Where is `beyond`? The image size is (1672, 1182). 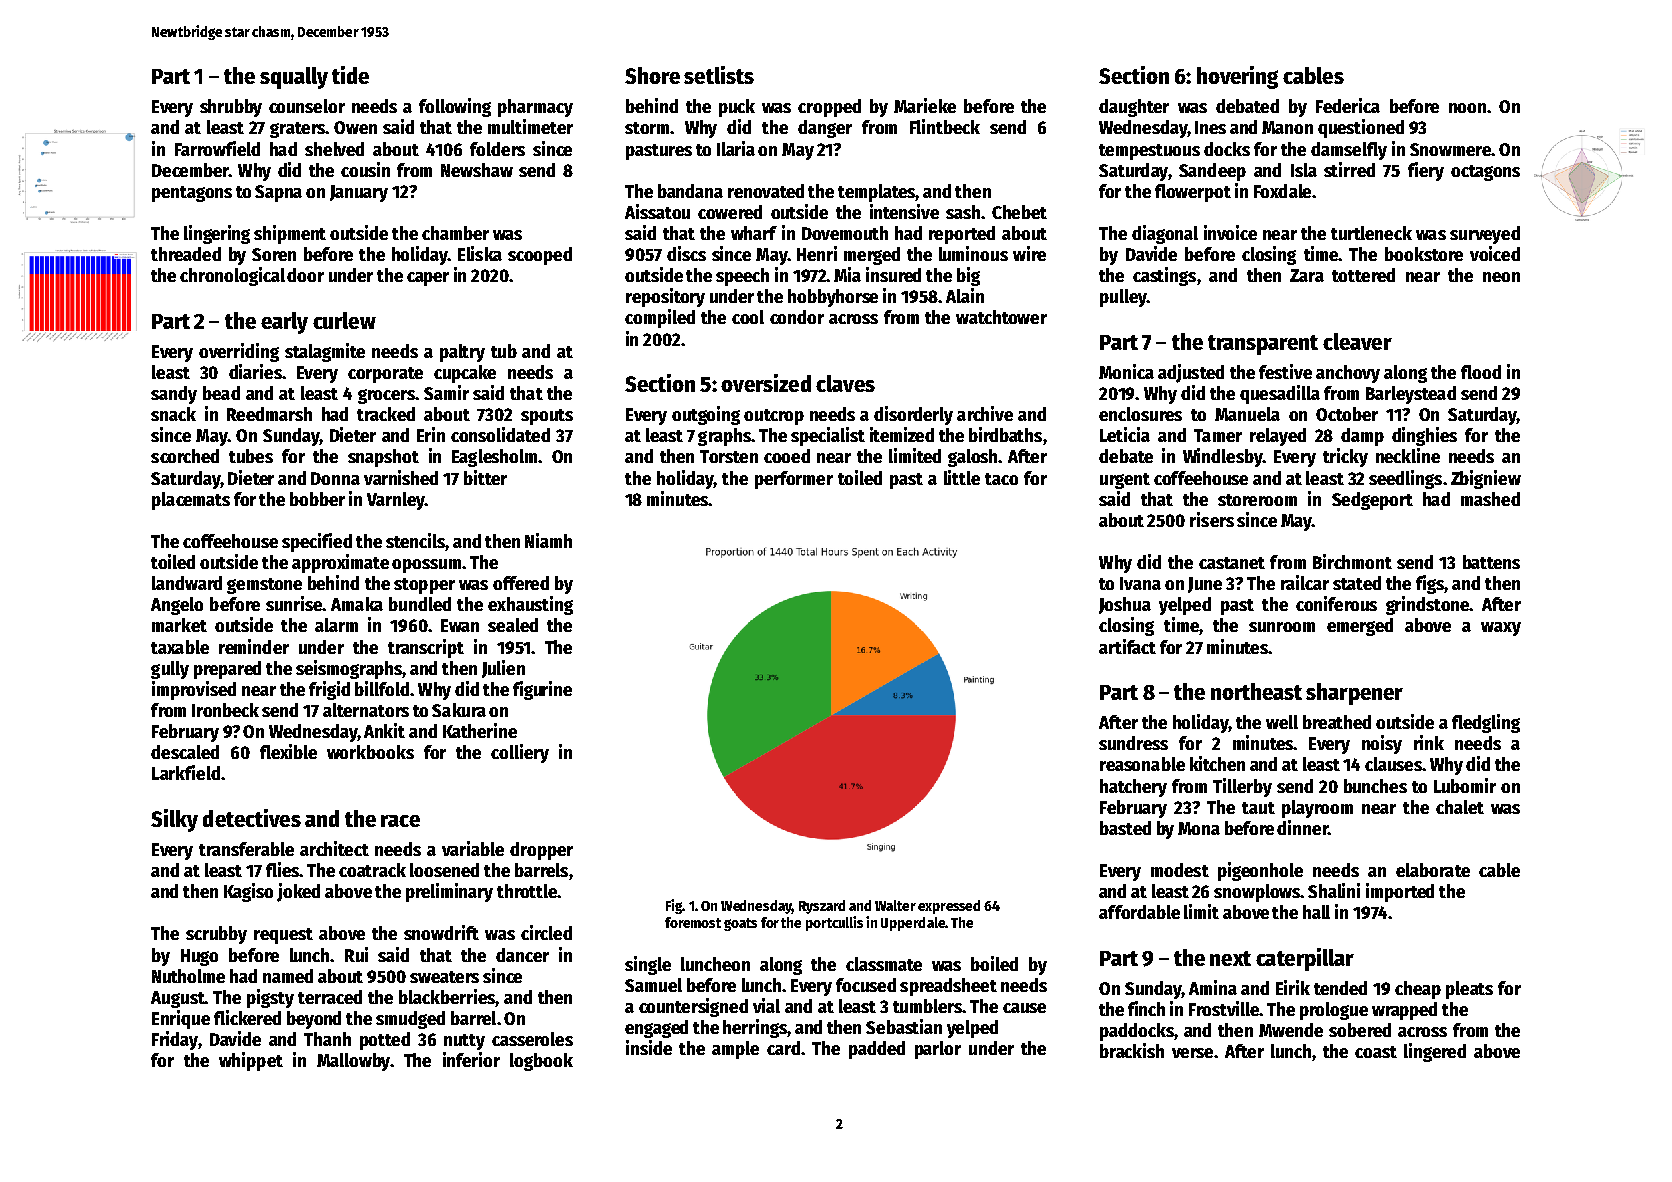 beyond is located at coordinates (314, 1020).
